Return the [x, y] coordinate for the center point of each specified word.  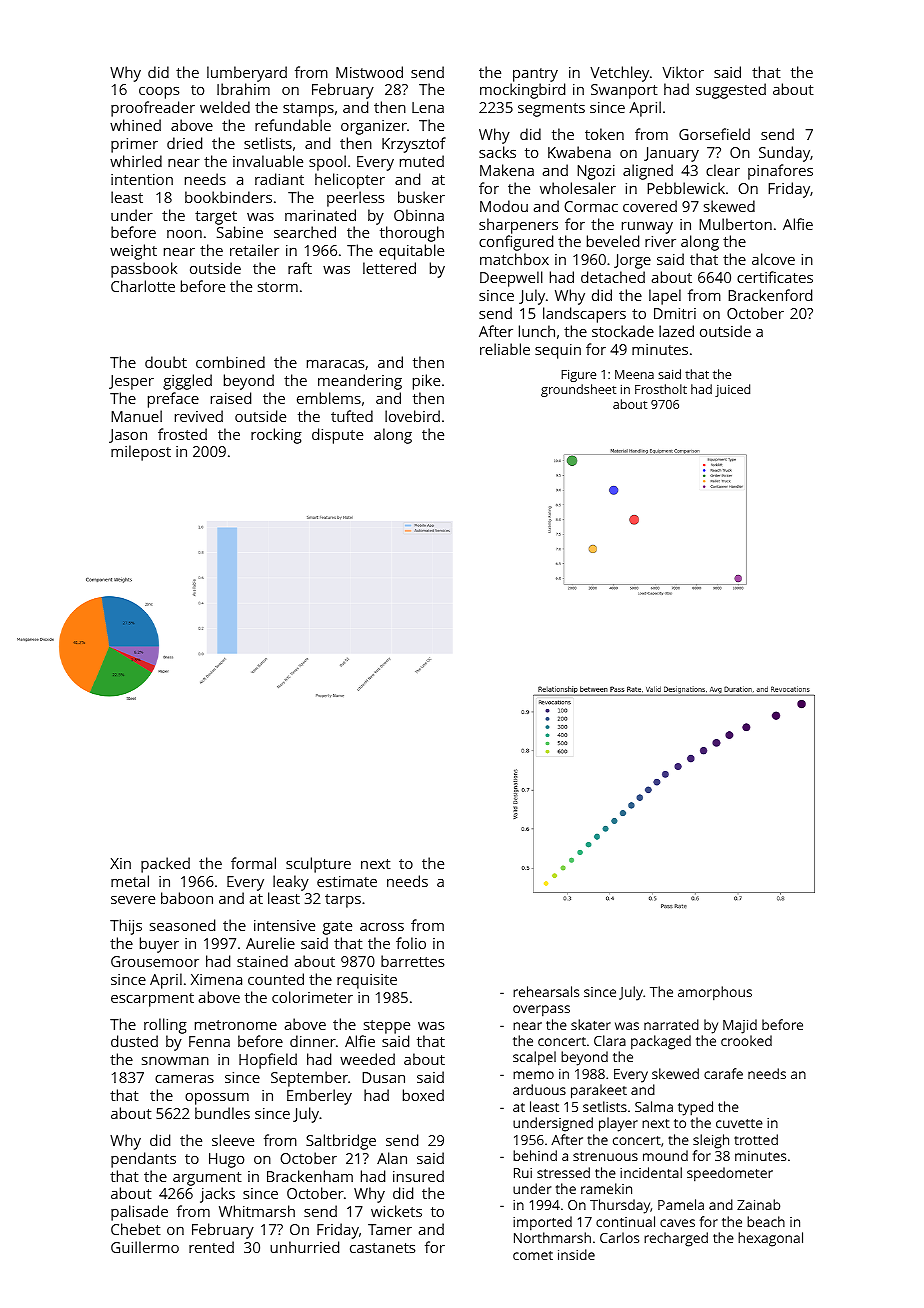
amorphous [715, 993]
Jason [128, 436]
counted [276, 979]
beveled [613, 241]
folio [411, 943]
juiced [732, 390]
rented [211, 1247]
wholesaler [578, 188]
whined [135, 125]
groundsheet [578, 390]
